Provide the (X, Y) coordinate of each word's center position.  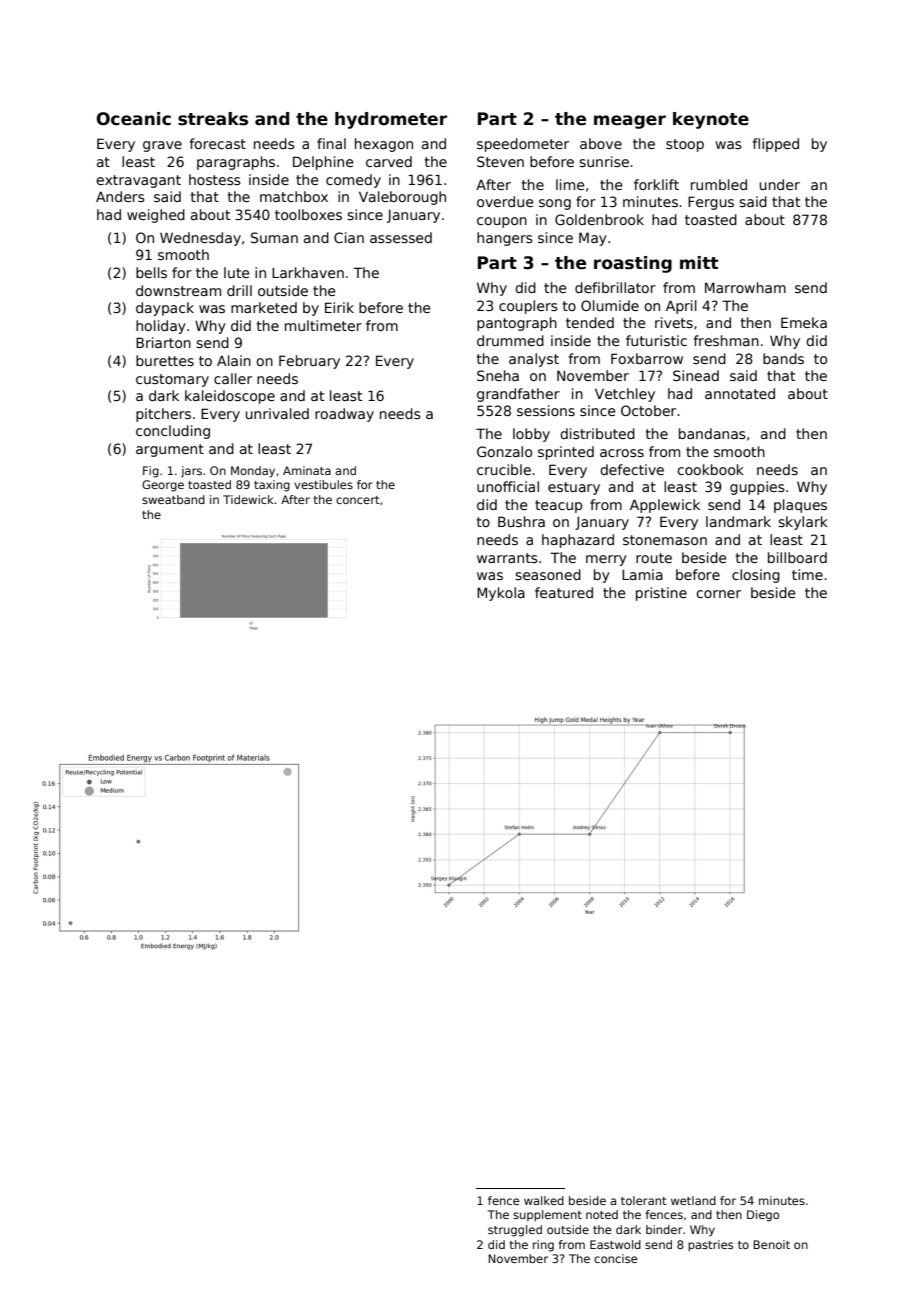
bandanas (712, 433)
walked (544, 1200)
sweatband (173, 499)
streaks (213, 119)
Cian (349, 237)
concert (358, 500)
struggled (515, 1231)
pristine (661, 594)
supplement (547, 1216)
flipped (776, 145)
